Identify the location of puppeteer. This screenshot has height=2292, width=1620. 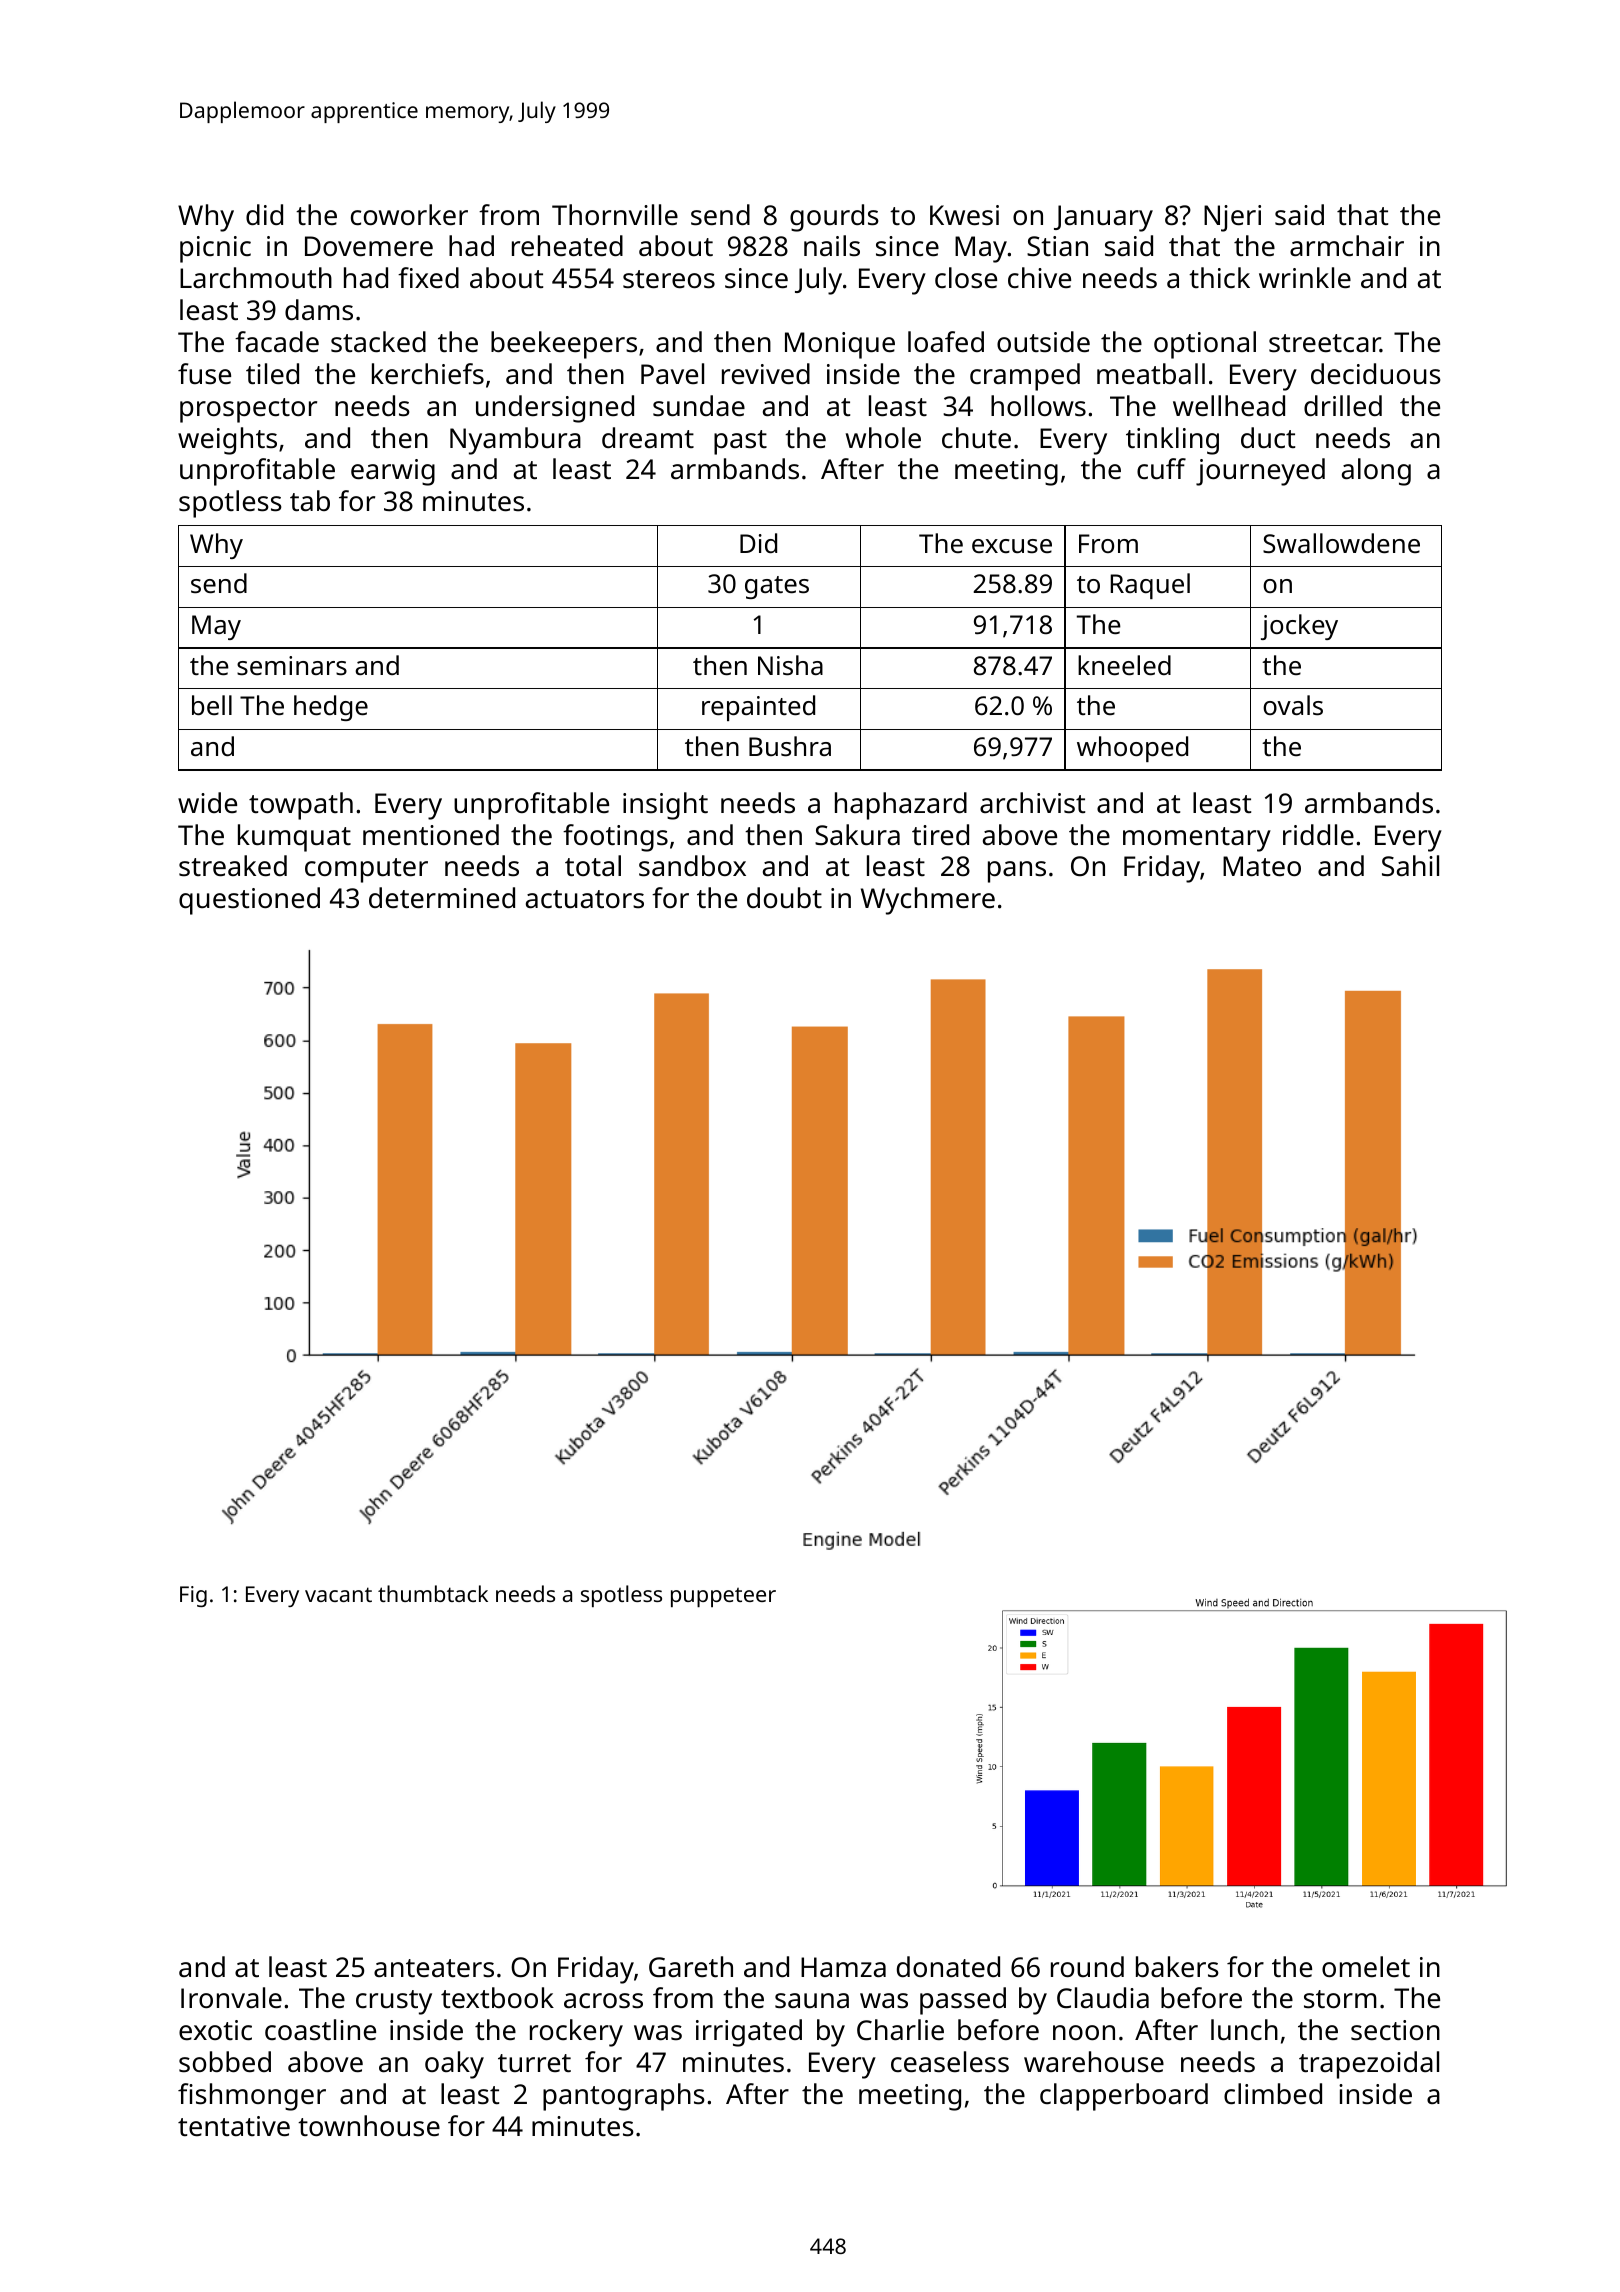
(723, 1597).
